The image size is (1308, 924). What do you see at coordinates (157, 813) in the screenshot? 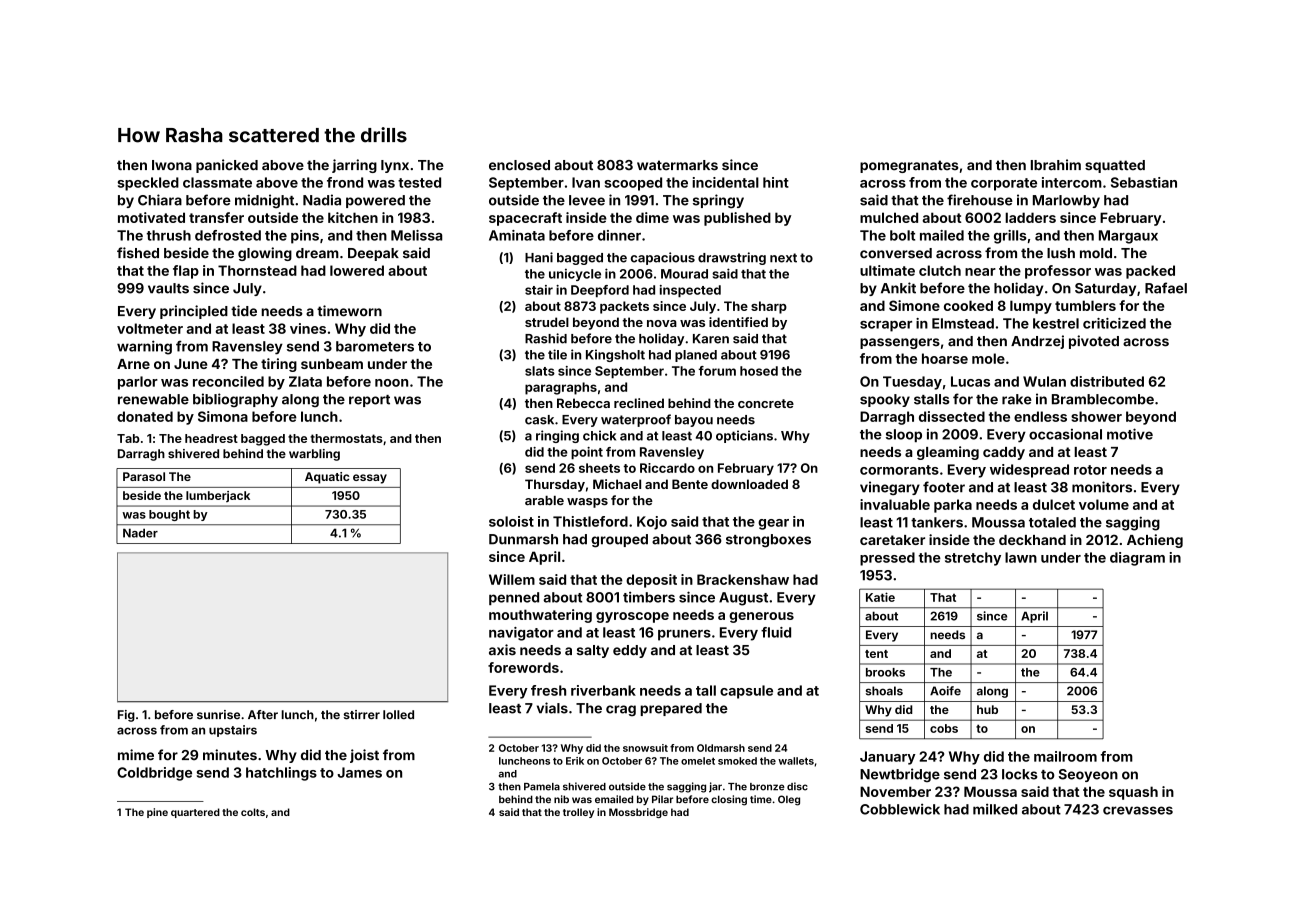
I see `pine` at bounding box center [157, 813].
